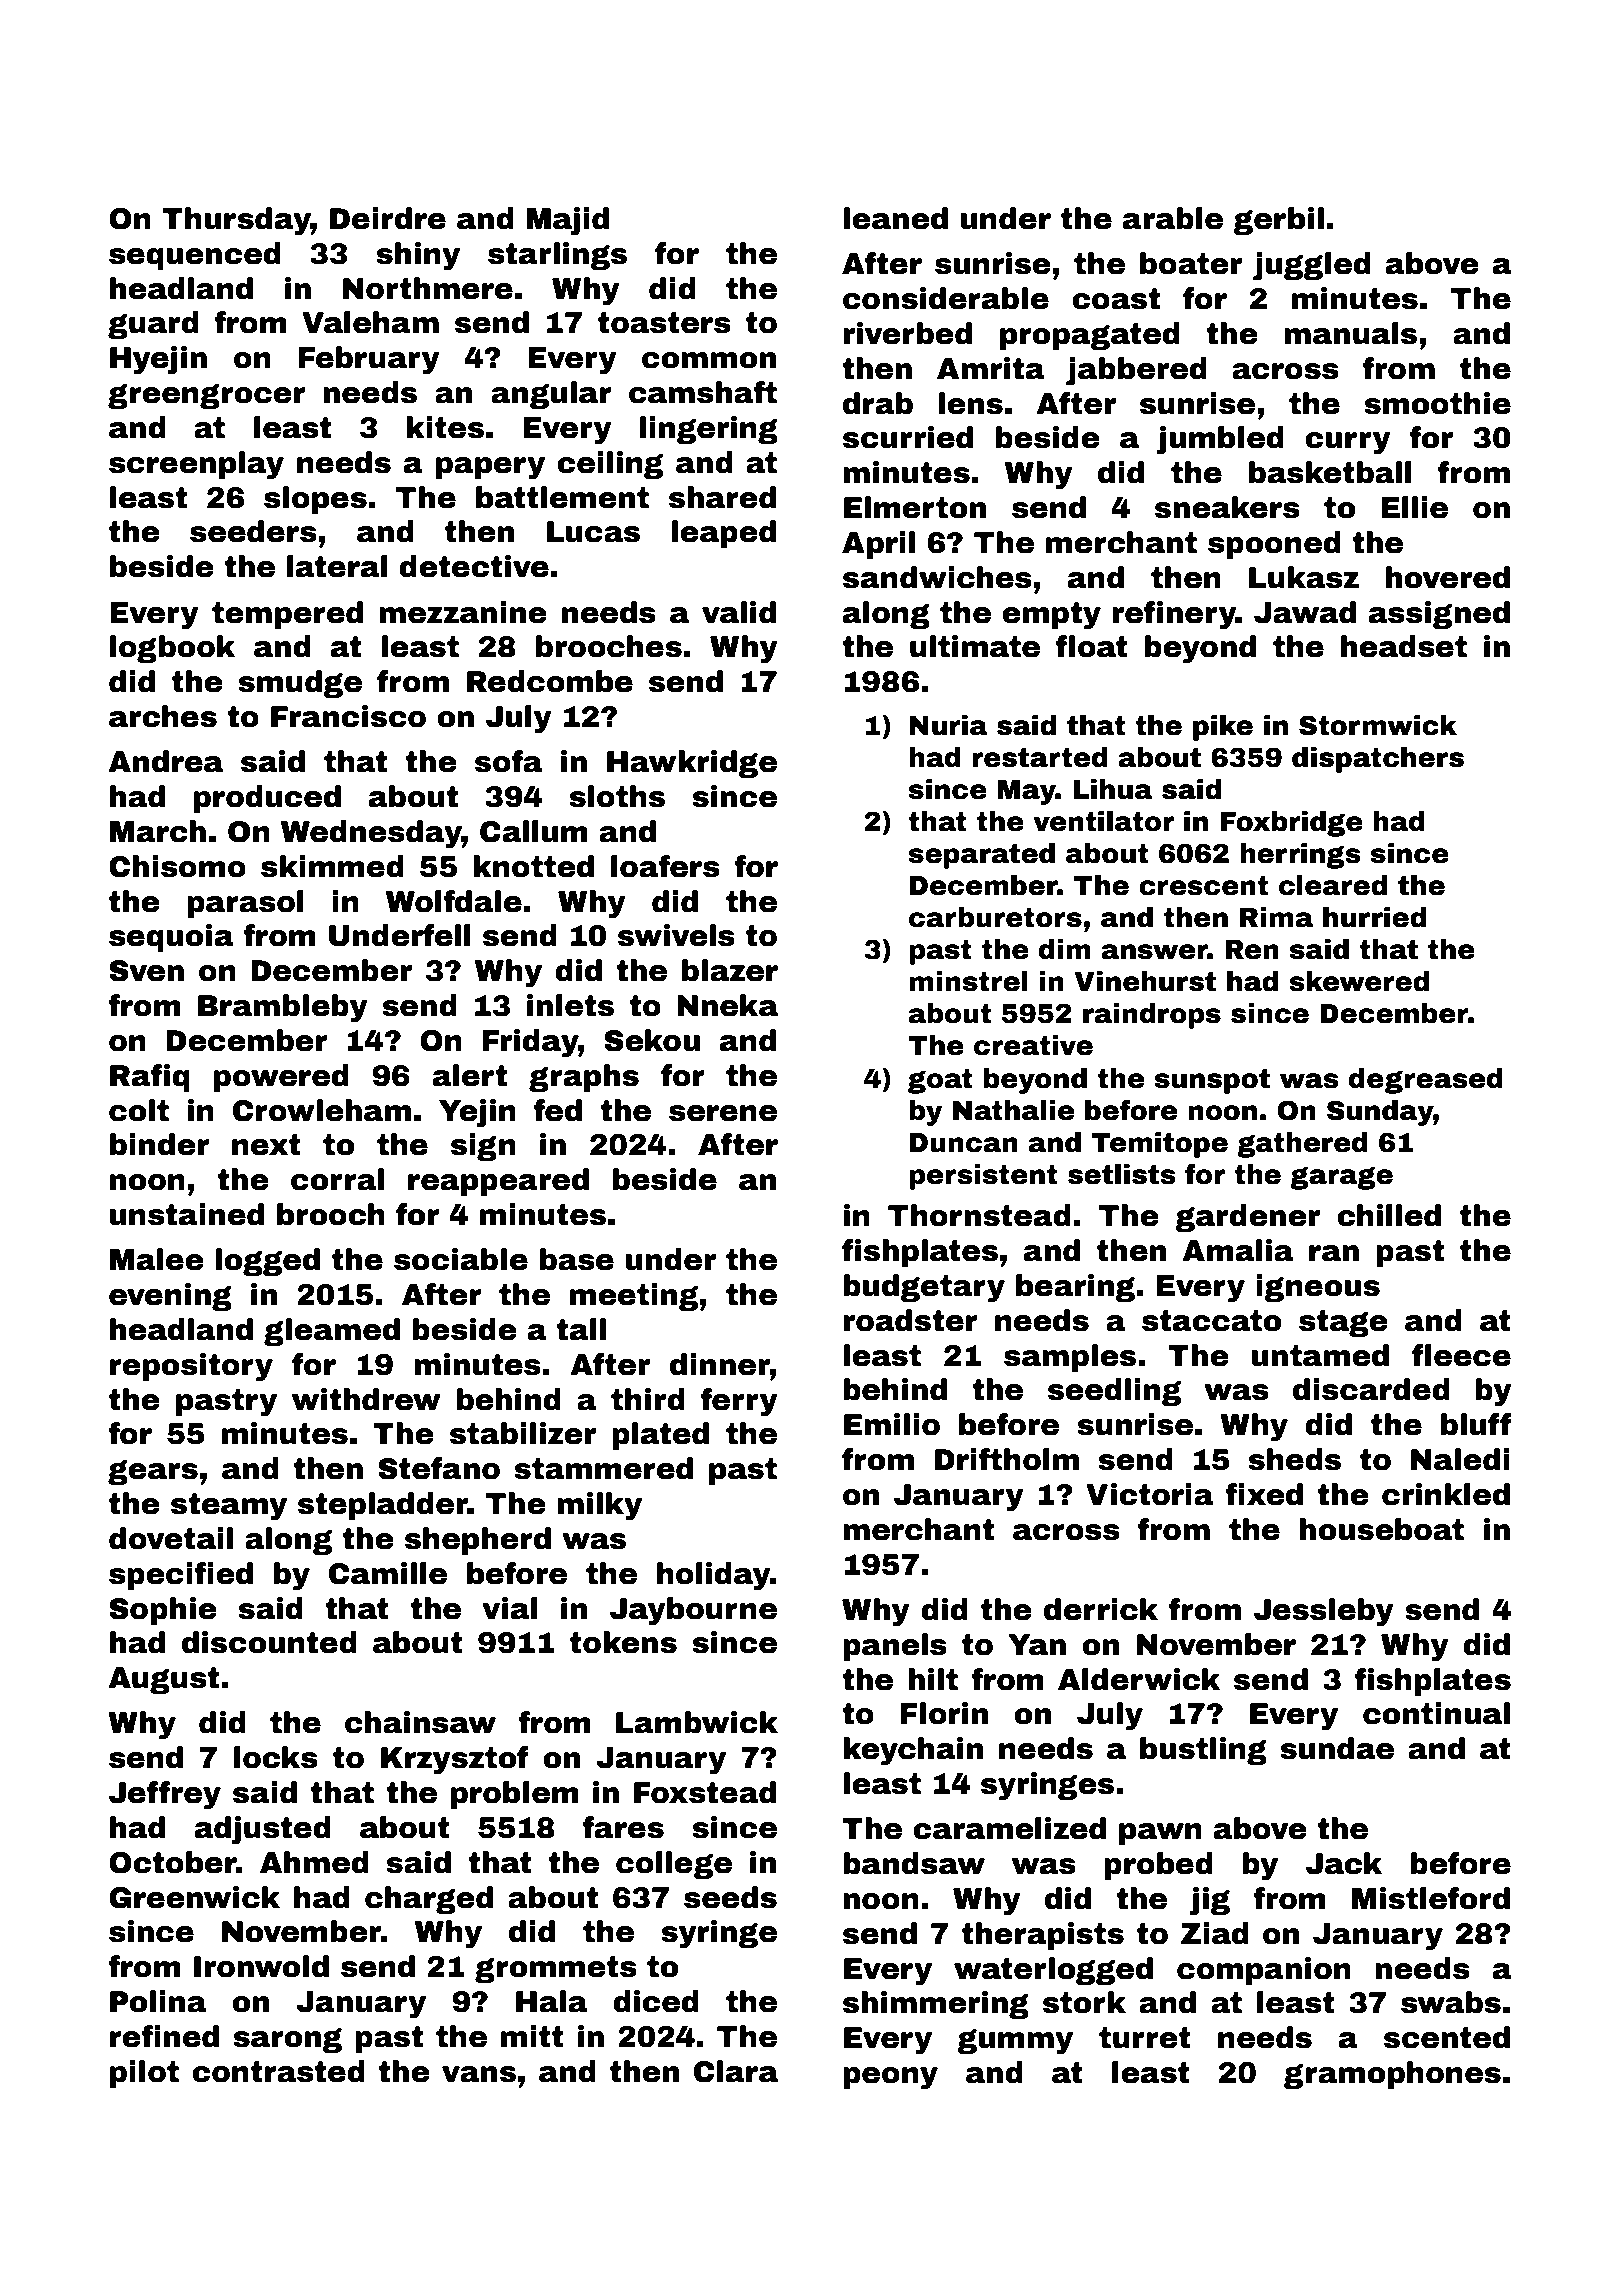 The height and width of the image is (2292, 1620). Describe the element at coordinates (556, 1969) in the image. I see `grommets` at that location.
